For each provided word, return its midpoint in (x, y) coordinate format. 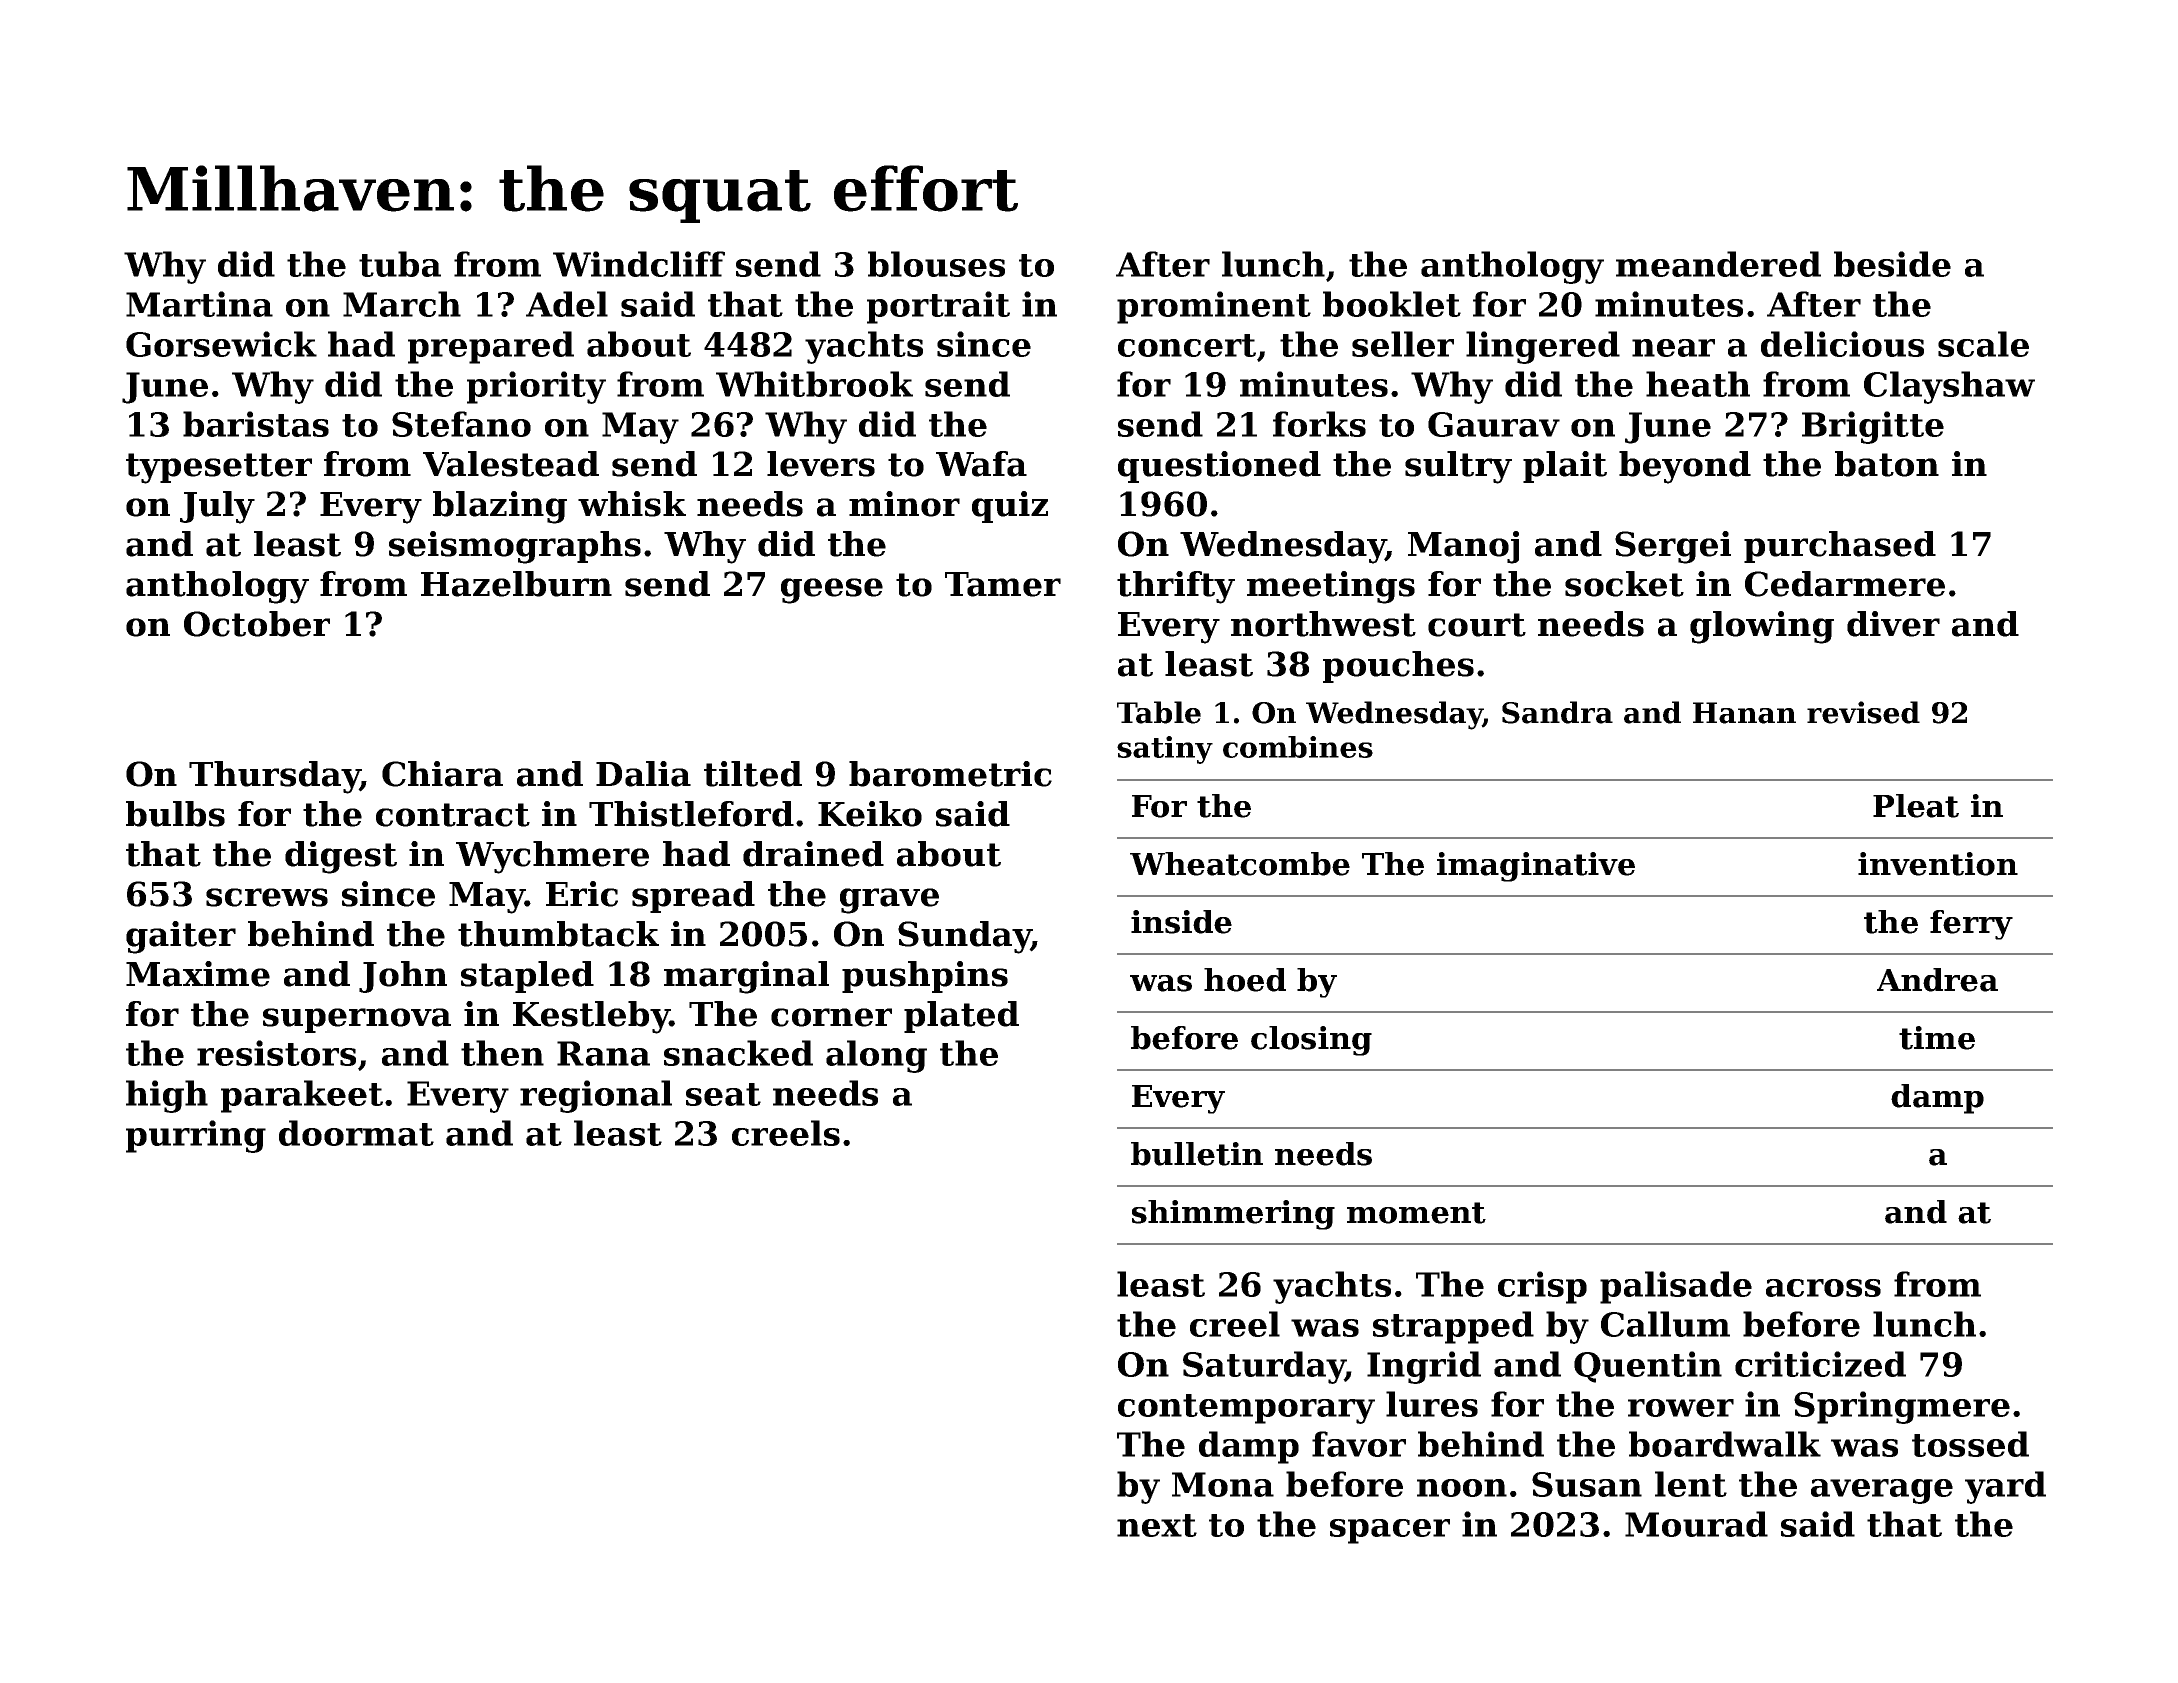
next (1157, 1525)
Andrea (1937, 980)
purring (196, 1136)
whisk (632, 504)
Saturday (1264, 1367)
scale (1983, 344)
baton (1887, 464)
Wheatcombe (1240, 864)
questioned (1219, 467)
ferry (1971, 925)
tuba (400, 264)
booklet (1392, 304)
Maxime (198, 974)
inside (1181, 922)
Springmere (1902, 1407)
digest (341, 857)
